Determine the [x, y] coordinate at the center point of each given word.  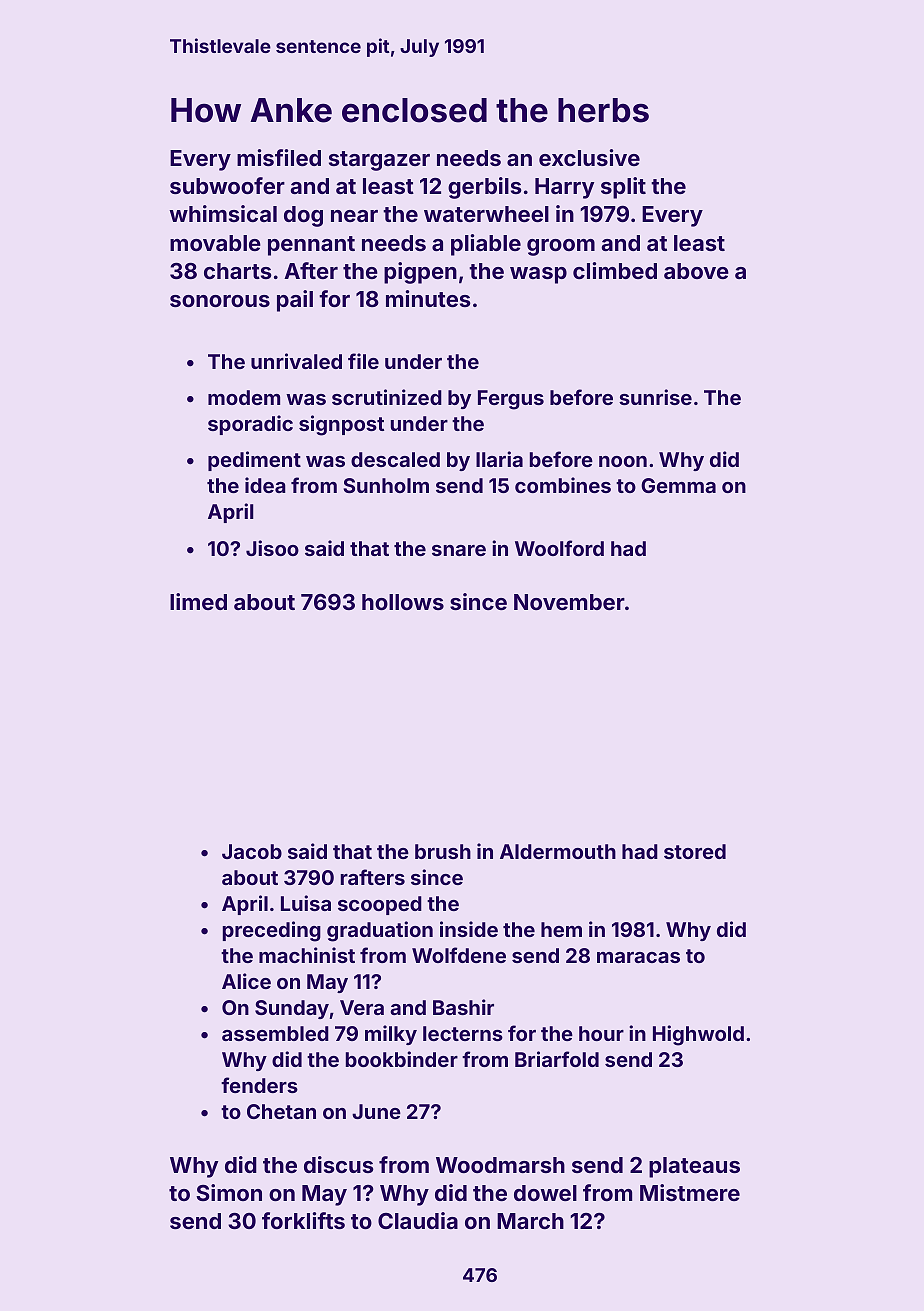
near [354, 216]
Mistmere [690, 1192]
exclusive [589, 157]
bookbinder [402, 1059]
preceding [272, 931]
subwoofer [227, 185]
